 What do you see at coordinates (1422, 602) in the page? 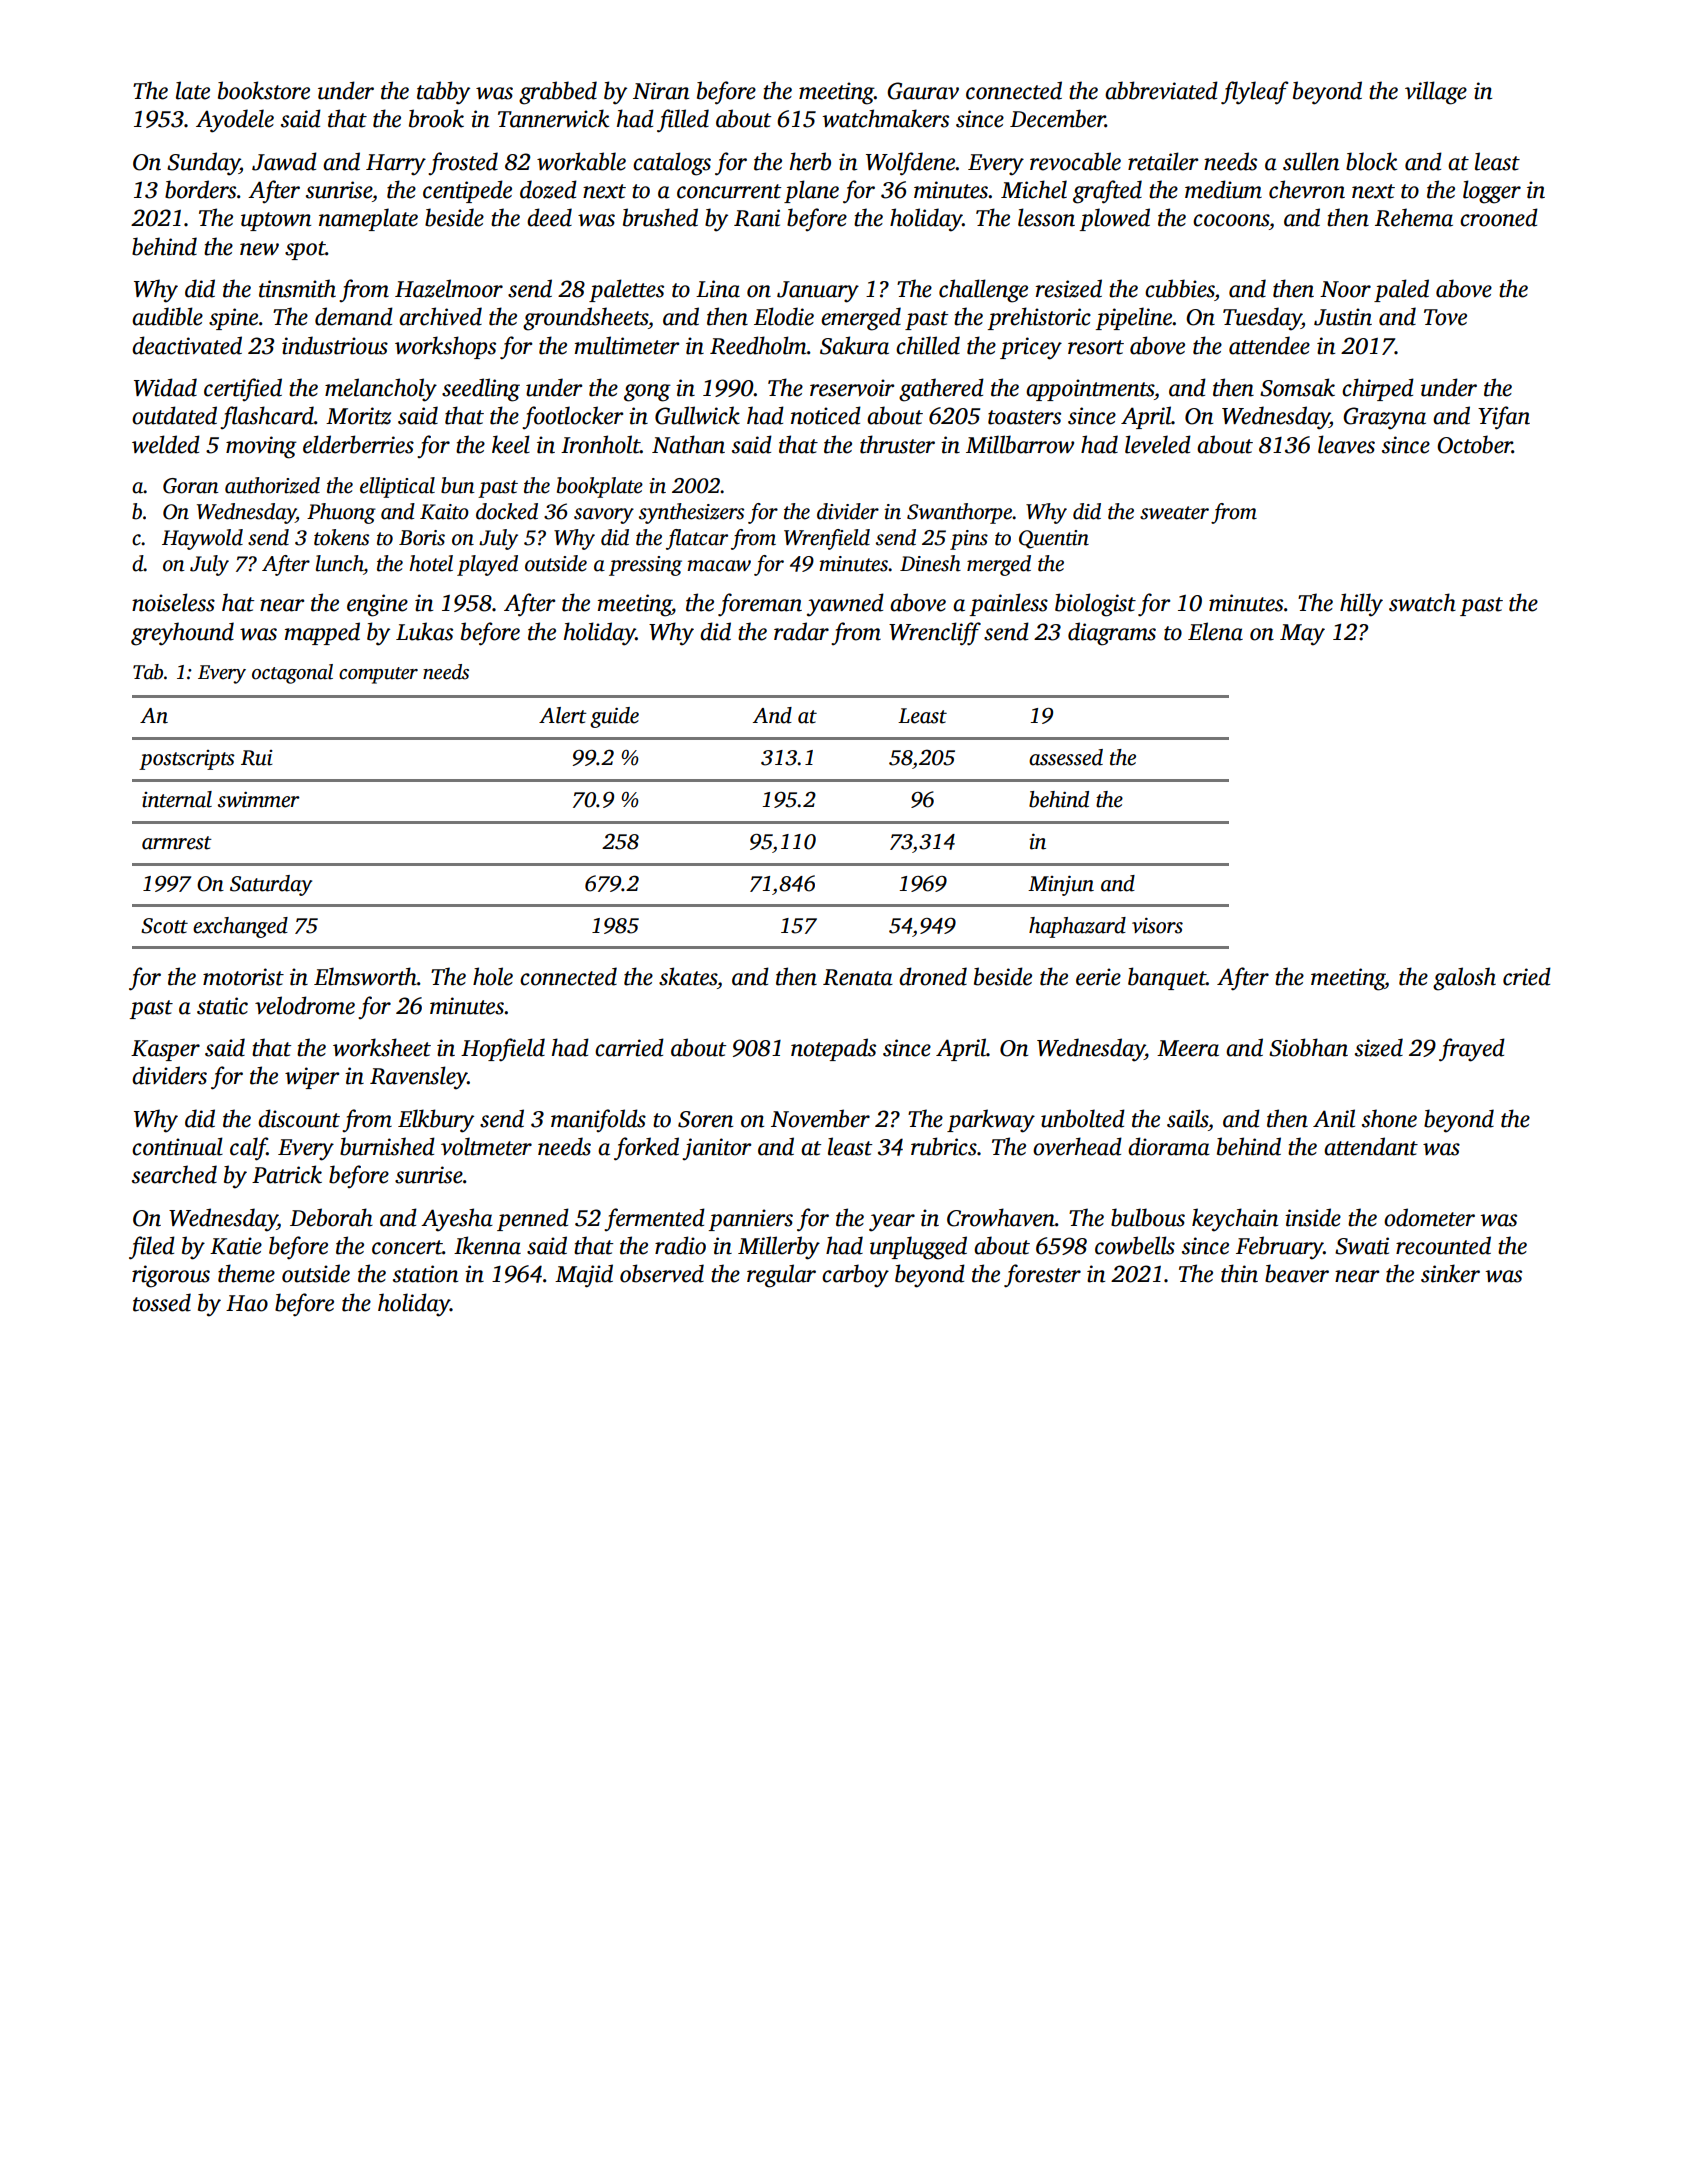
I see `swatch` at bounding box center [1422, 602].
